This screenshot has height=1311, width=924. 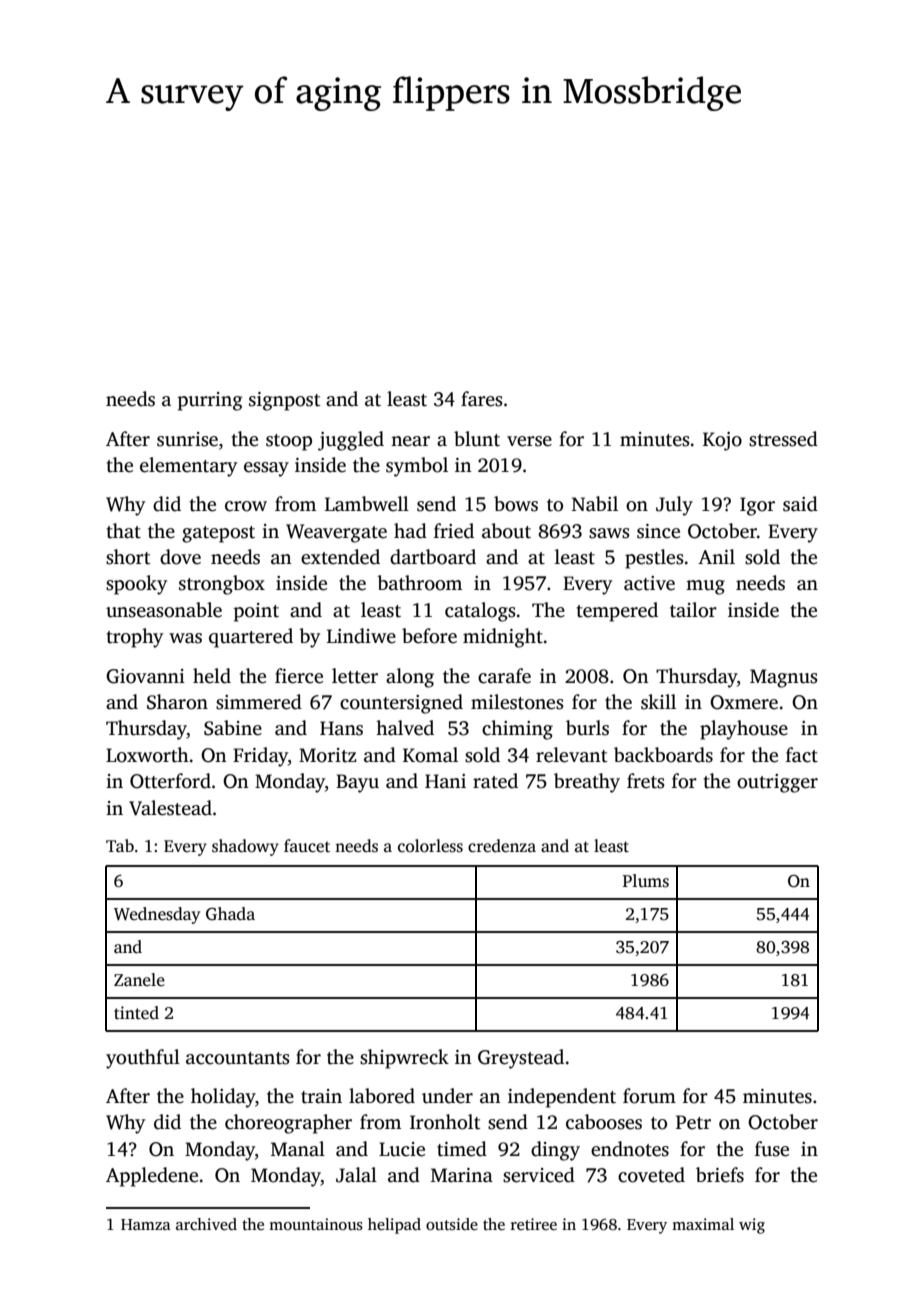 I want to click on Plums, so click(x=646, y=881).
